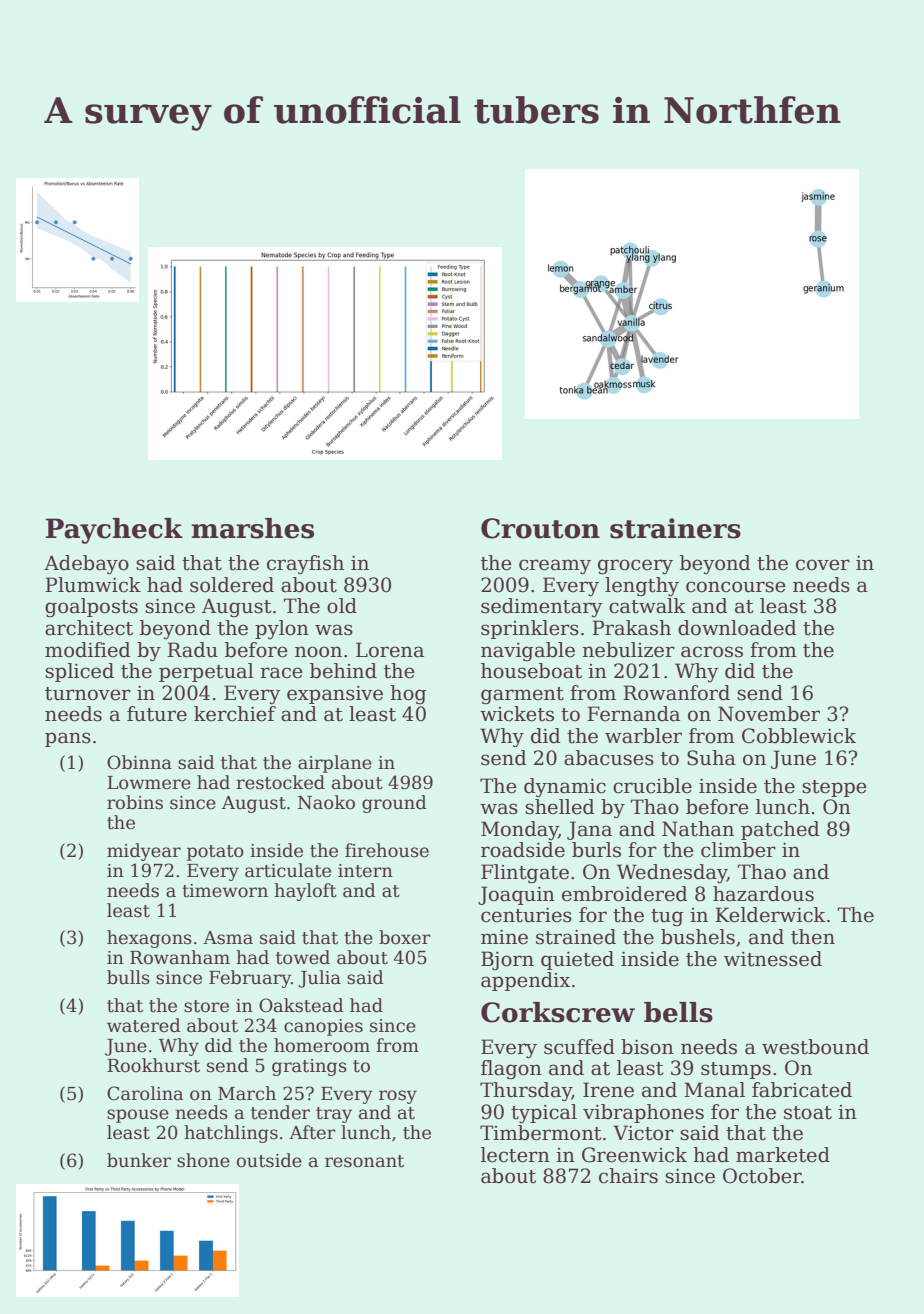  What do you see at coordinates (628, 1176) in the screenshot?
I see `chairs` at bounding box center [628, 1176].
